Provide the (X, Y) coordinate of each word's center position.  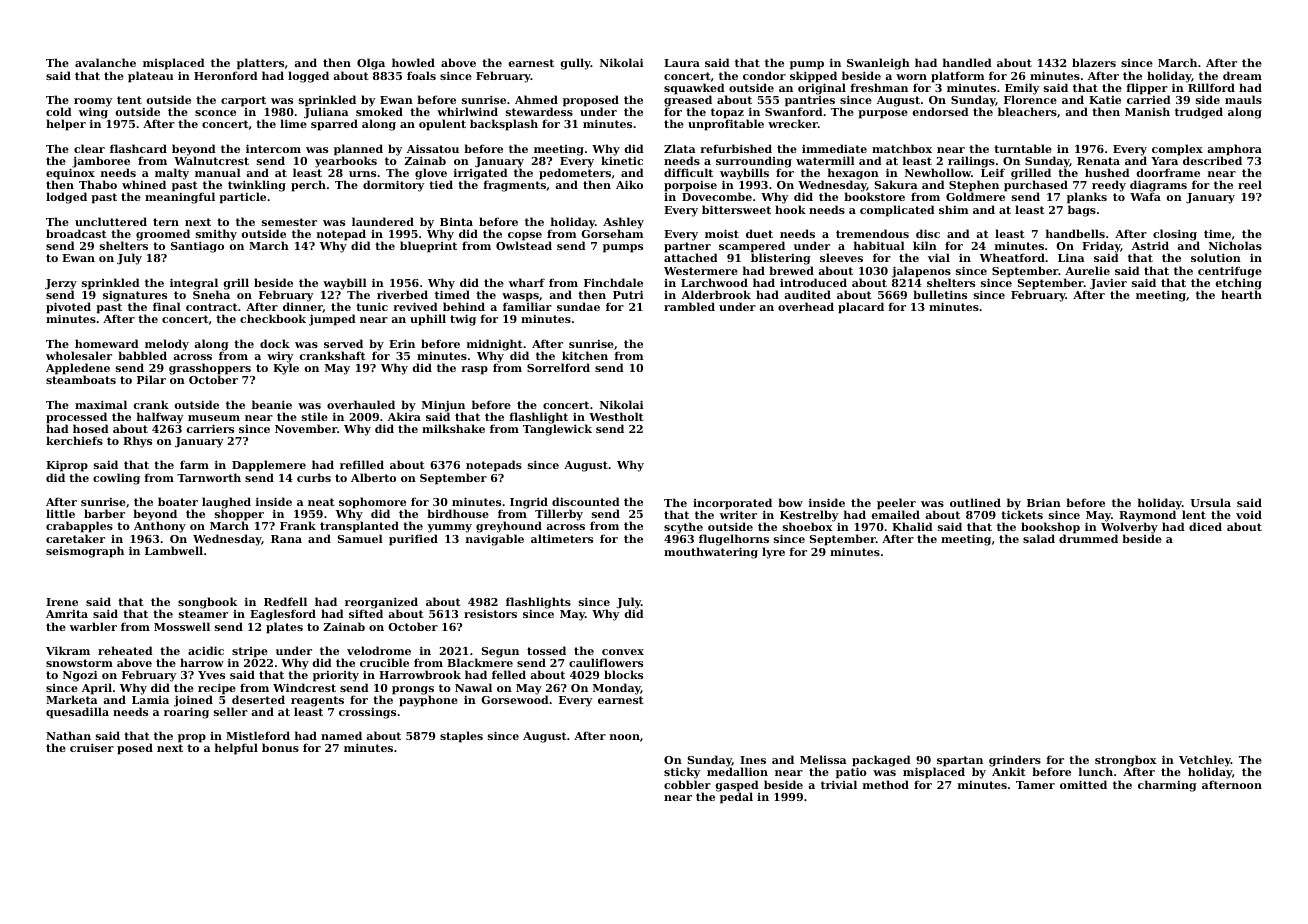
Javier (1108, 284)
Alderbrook (716, 294)
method (886, 784)
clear (89, 148)
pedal (736, 798)
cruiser (92, 747)
